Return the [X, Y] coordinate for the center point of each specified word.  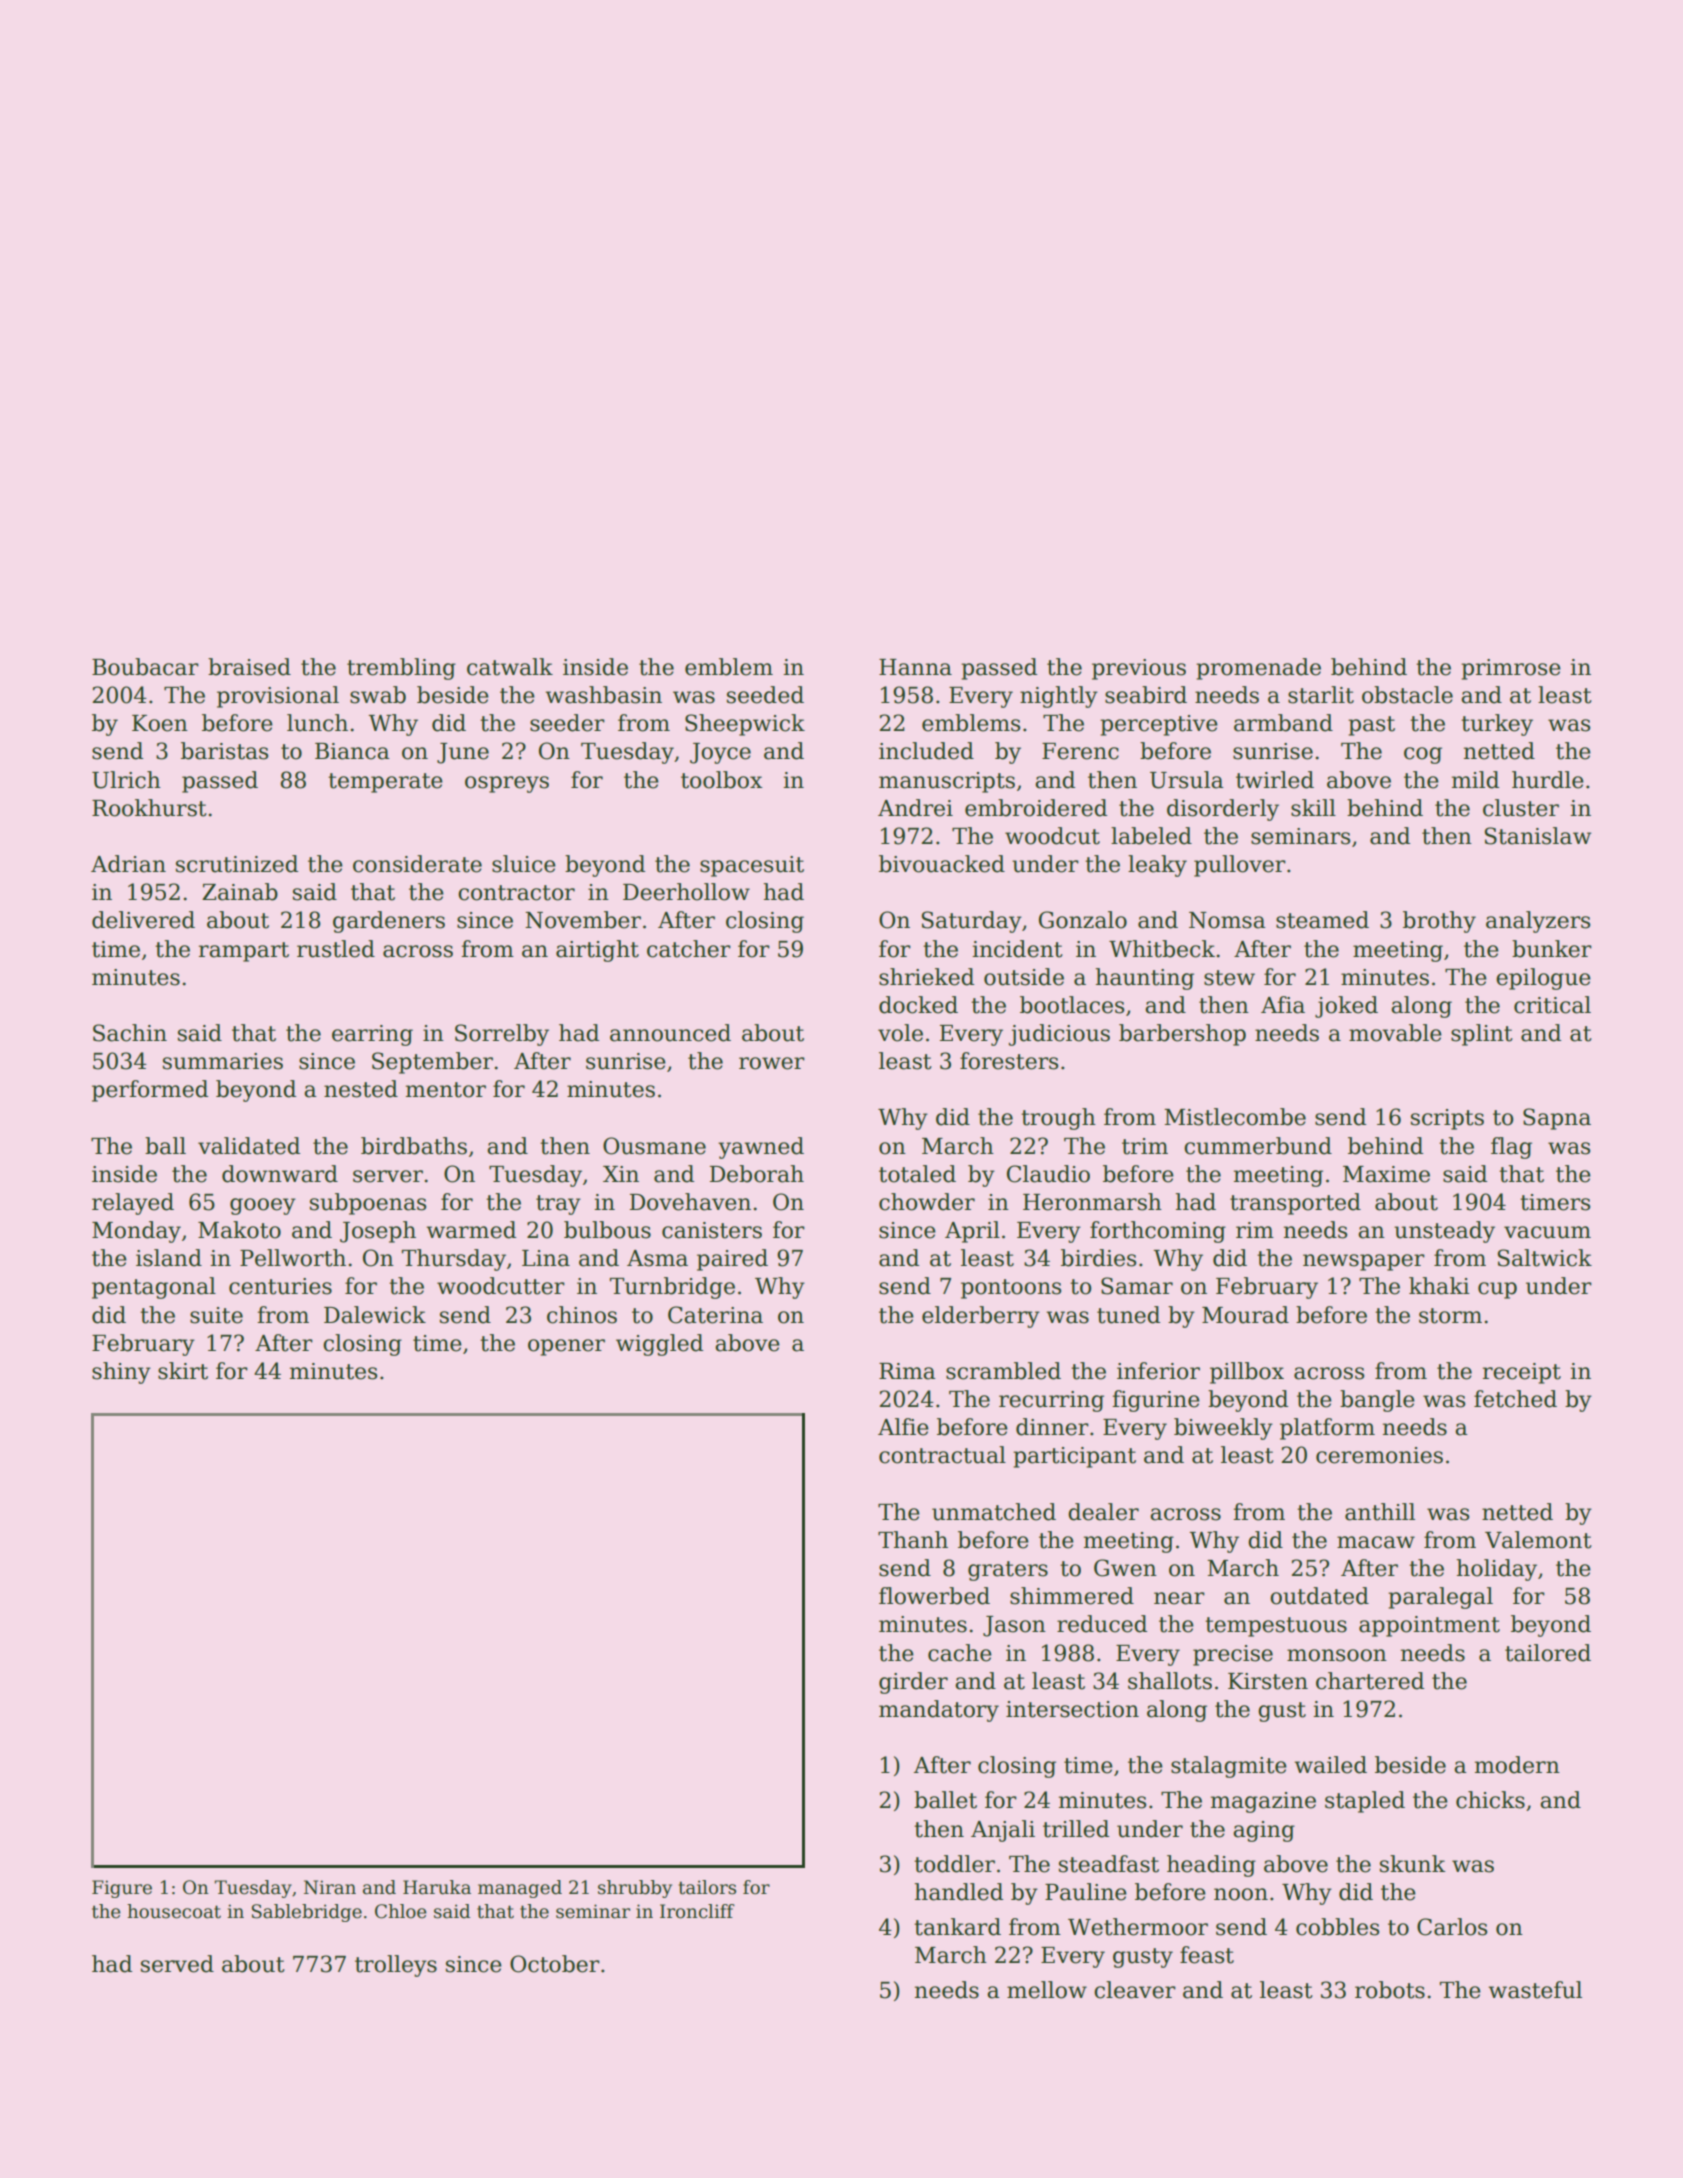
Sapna [1557, 1119]
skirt [183, 1371]
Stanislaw [1538, 836]
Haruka [437, 1887]
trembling [401, 669]
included [926, 751]
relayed [133, 1204]
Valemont [1538, 1540]
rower [772, 1063]
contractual [942, 1455]
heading [1211, 1866]
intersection [1072, 1709]
